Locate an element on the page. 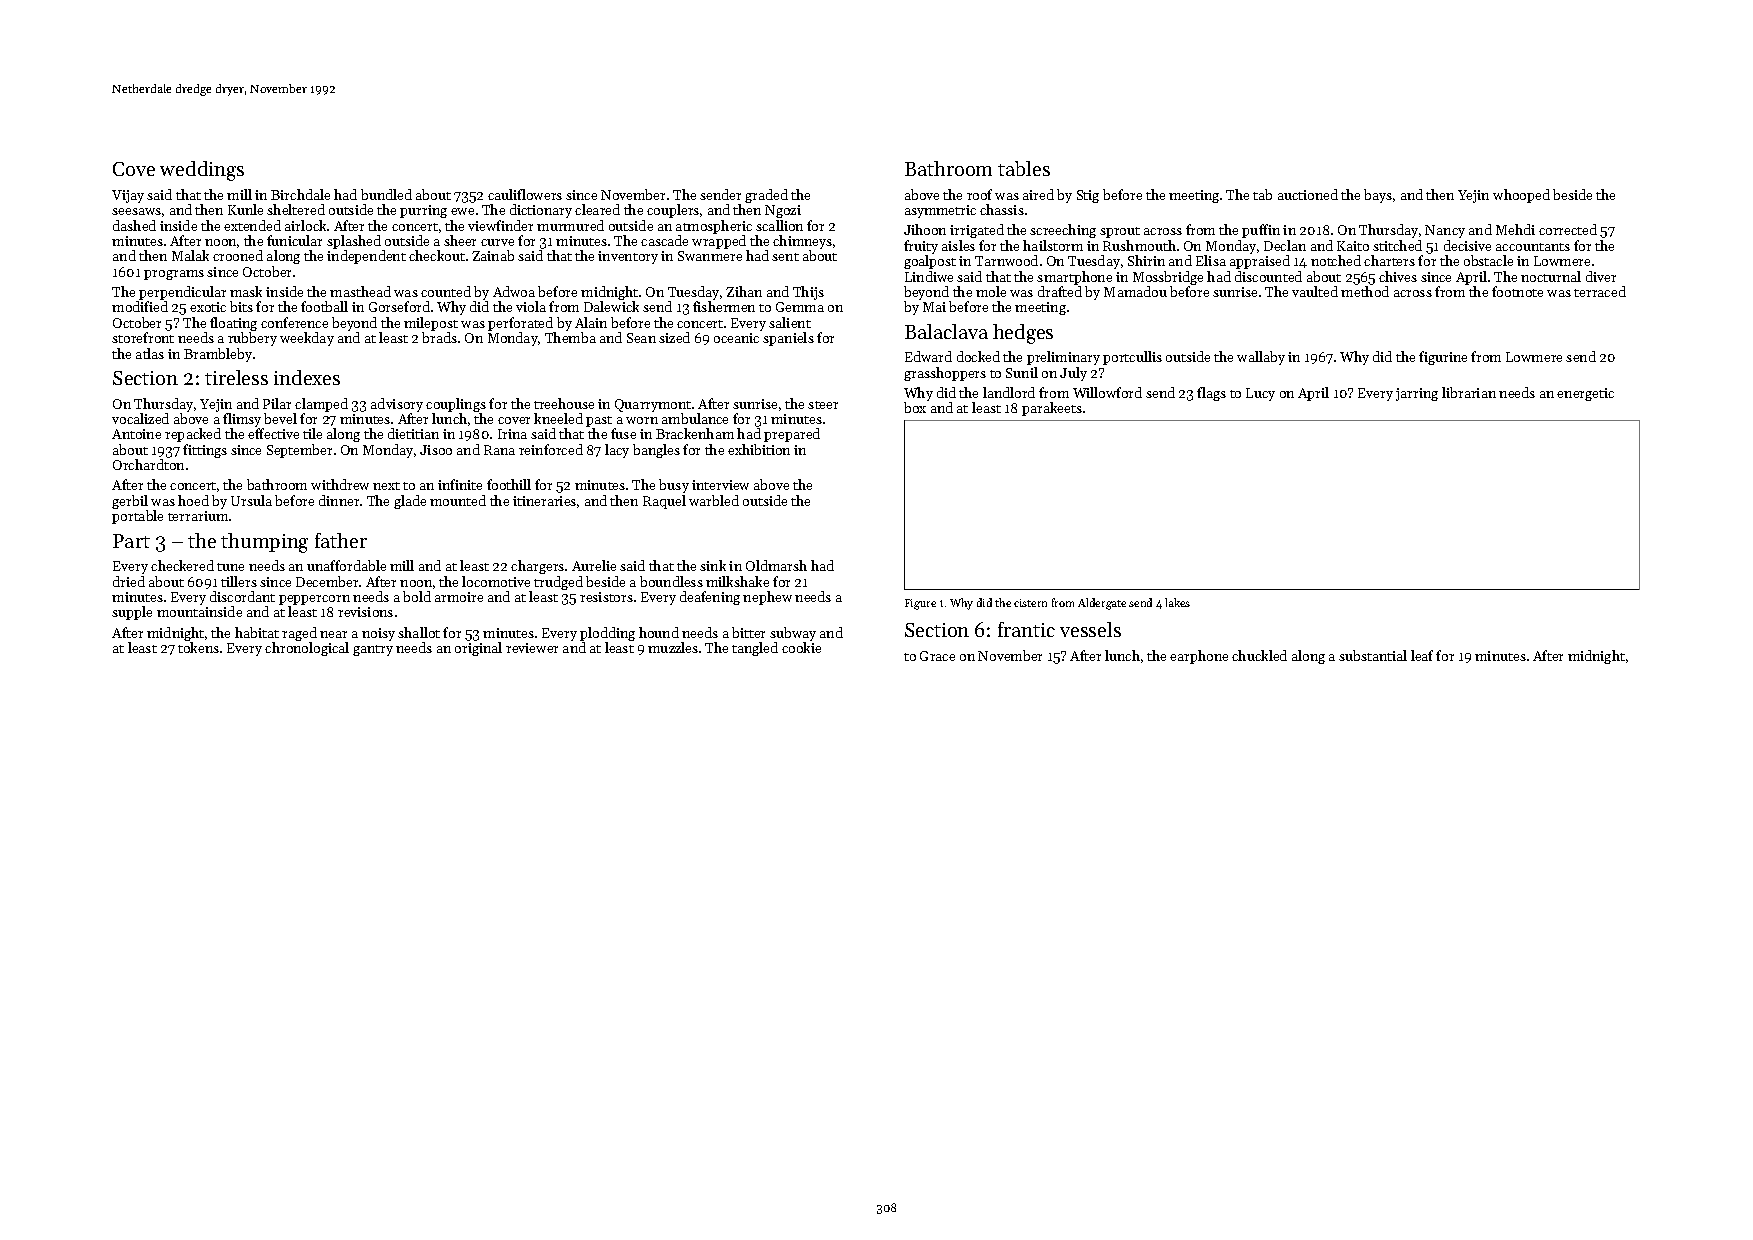 Image resolution: width=1753 pixels, height=1240 pixels. tokens is located at coordinates (198, 647).
